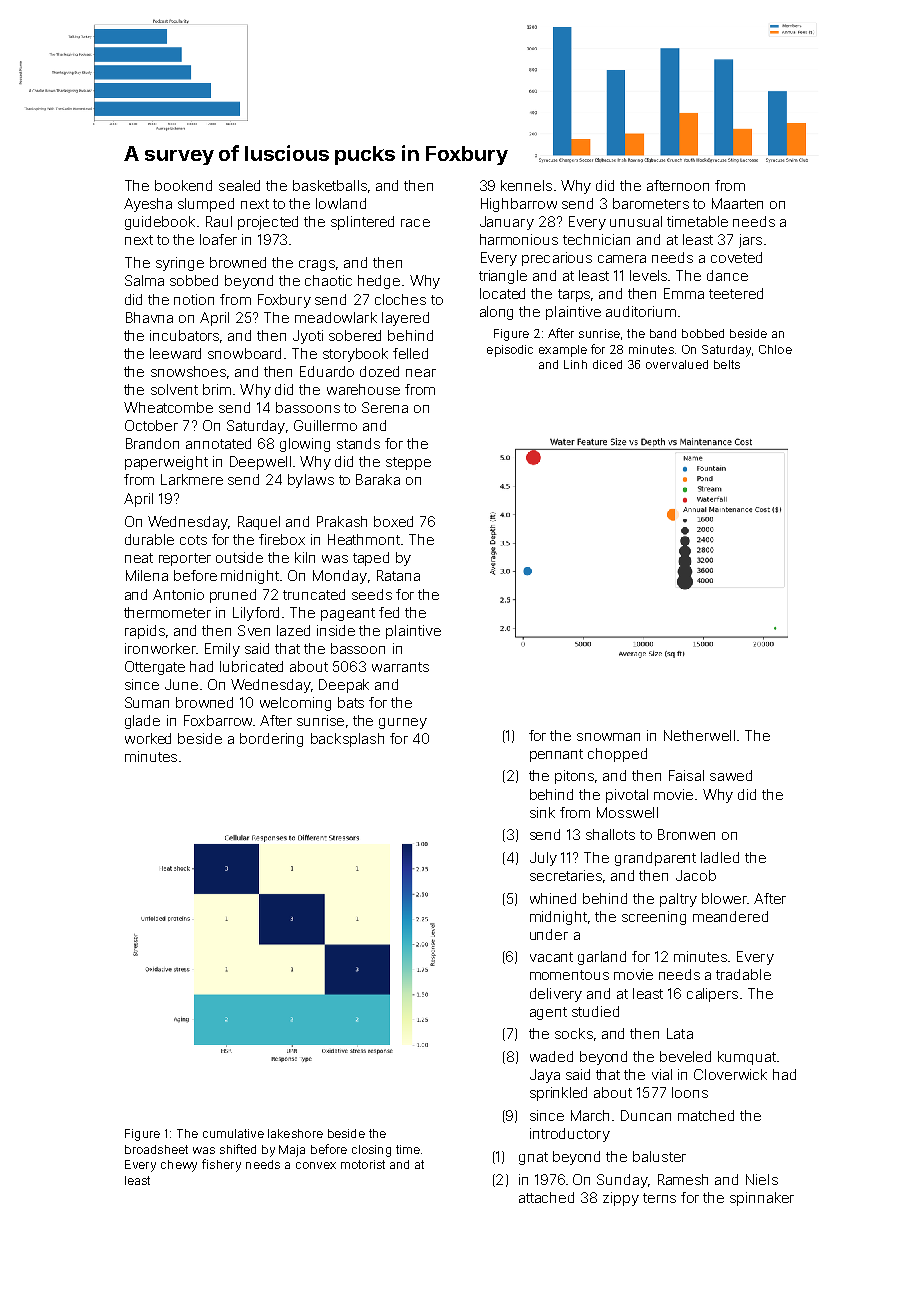  Describe the element at coordinates (344, 686) in the image. I see `Deepak` at that location.
